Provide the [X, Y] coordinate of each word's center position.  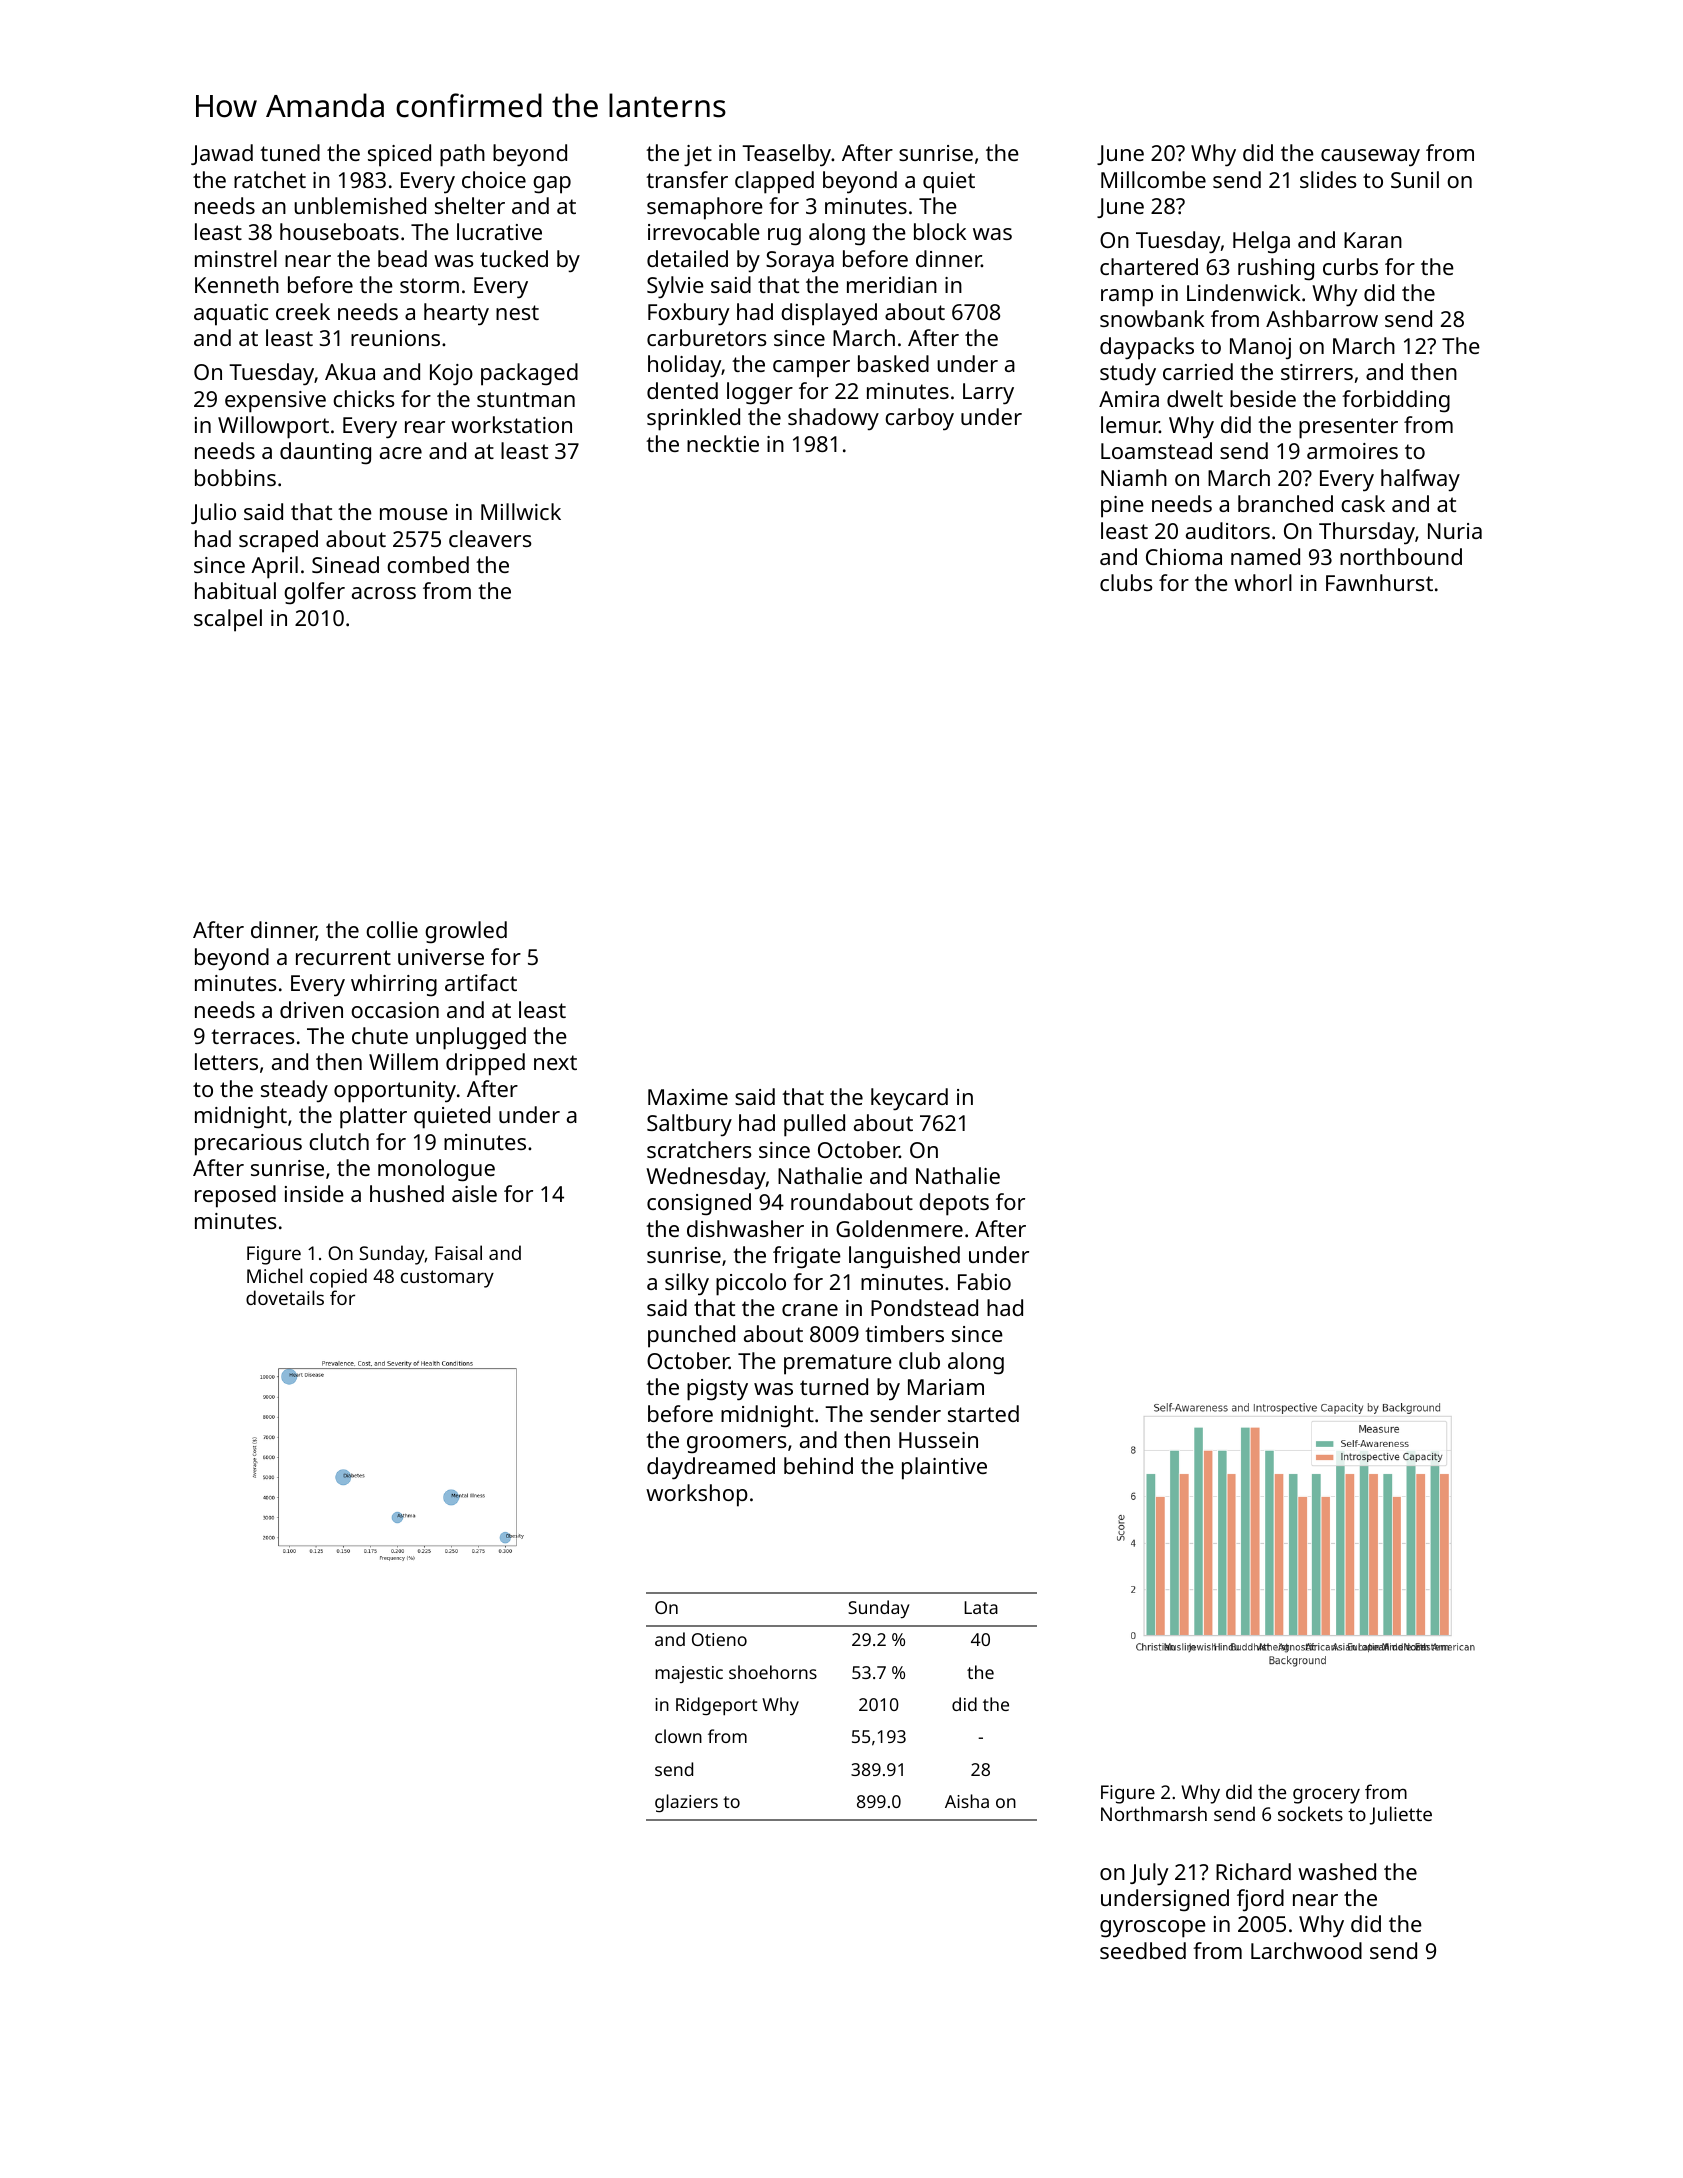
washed [1337, 1871]
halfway [1420, 480]
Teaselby [786, 155]
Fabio [984, 1281]
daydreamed [711, 1468]
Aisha [967, 1801]
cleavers [490, 538]
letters [226, 1061]
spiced [399, 155]
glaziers [686, 1803]
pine [1122, 507]
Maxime [688, 1097]
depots [954, 1204]
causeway [1370, 158]
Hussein [938, 1440]
